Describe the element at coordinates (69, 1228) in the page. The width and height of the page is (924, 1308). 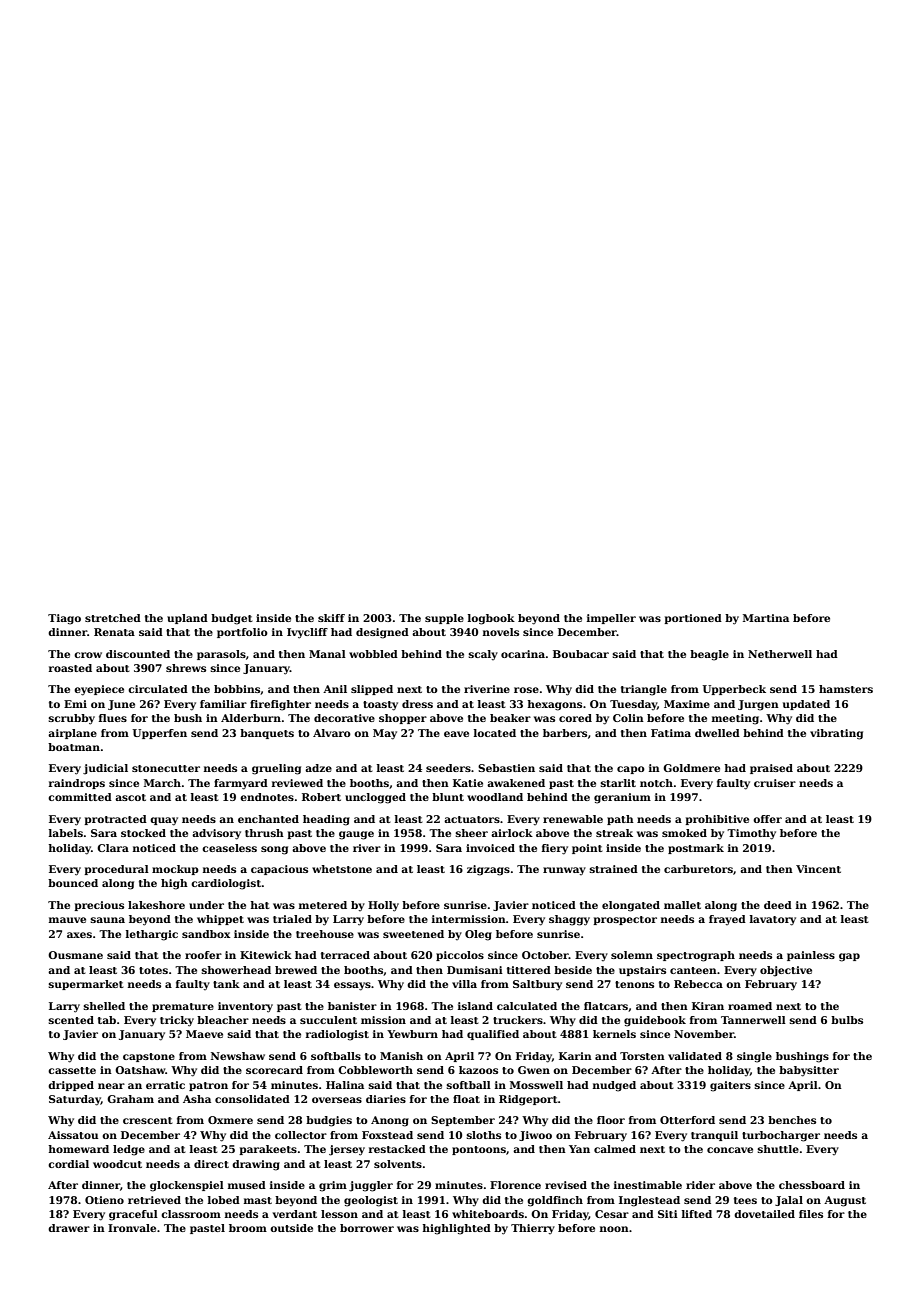
I see `drawer` at that location.
